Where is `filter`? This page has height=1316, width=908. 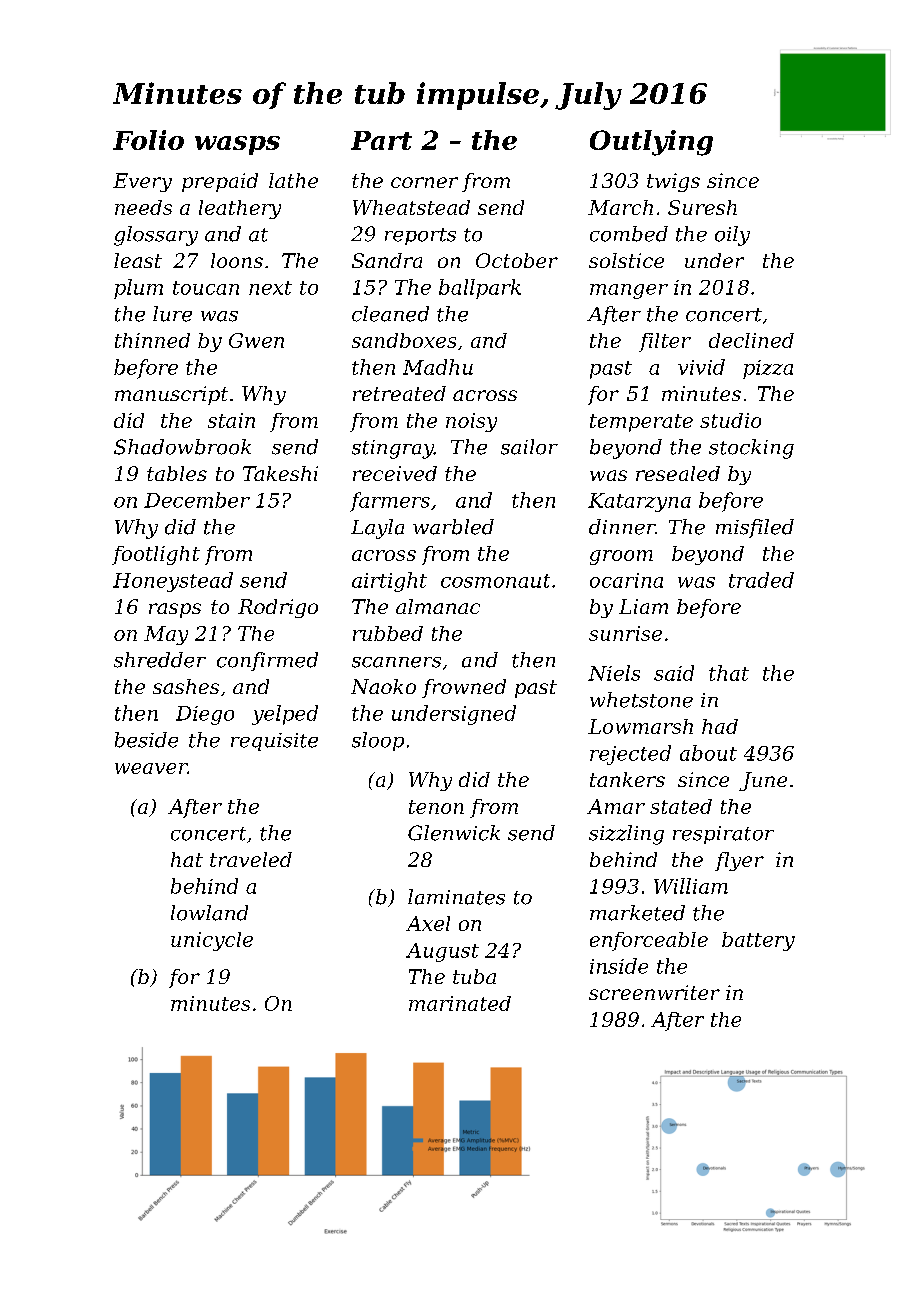
filter is located at coordinates (665, 342).
